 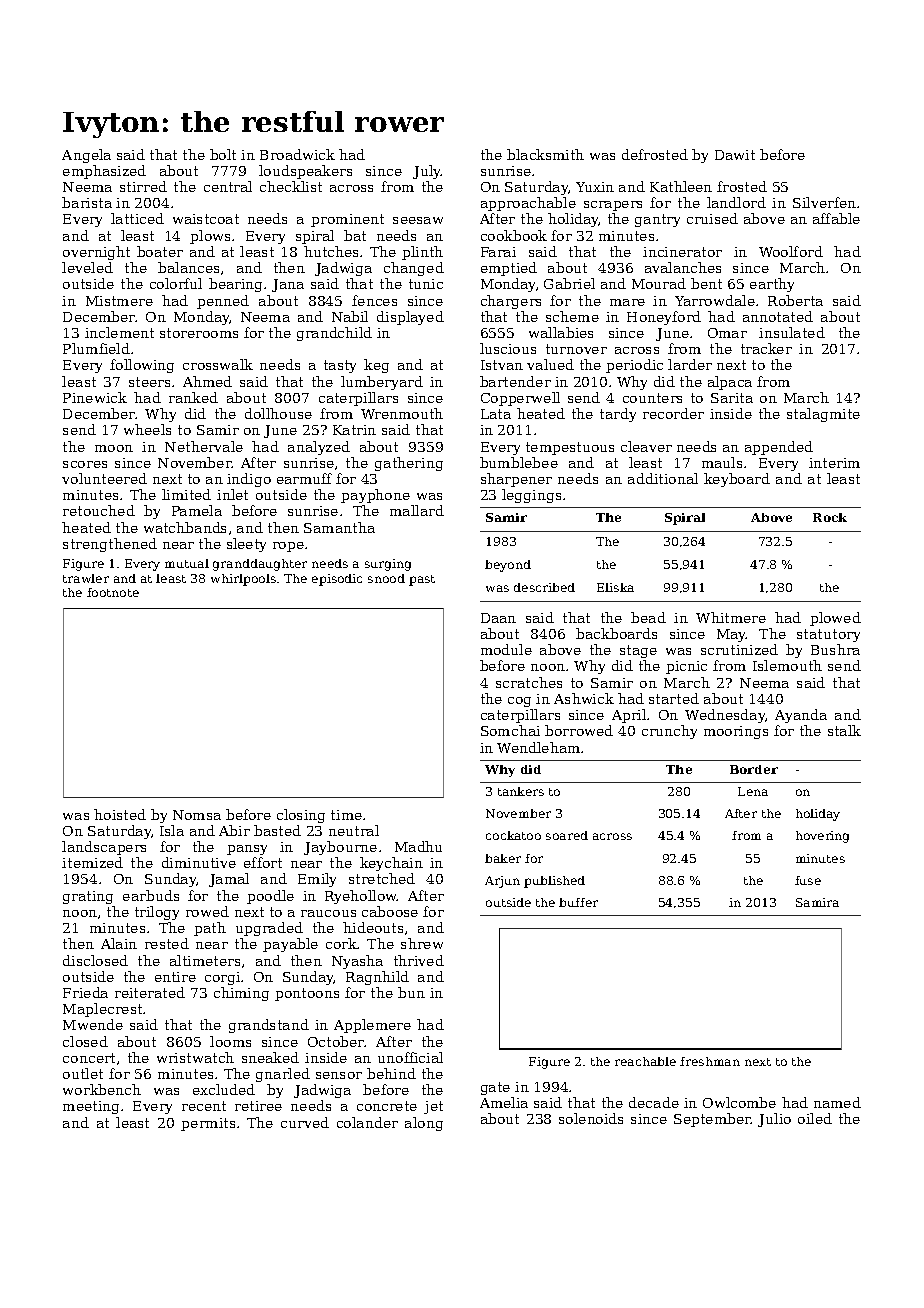 What do you see at coordinates (260, 565) in the document?
I see `granddaughter` at bounding box center [260, 565].
